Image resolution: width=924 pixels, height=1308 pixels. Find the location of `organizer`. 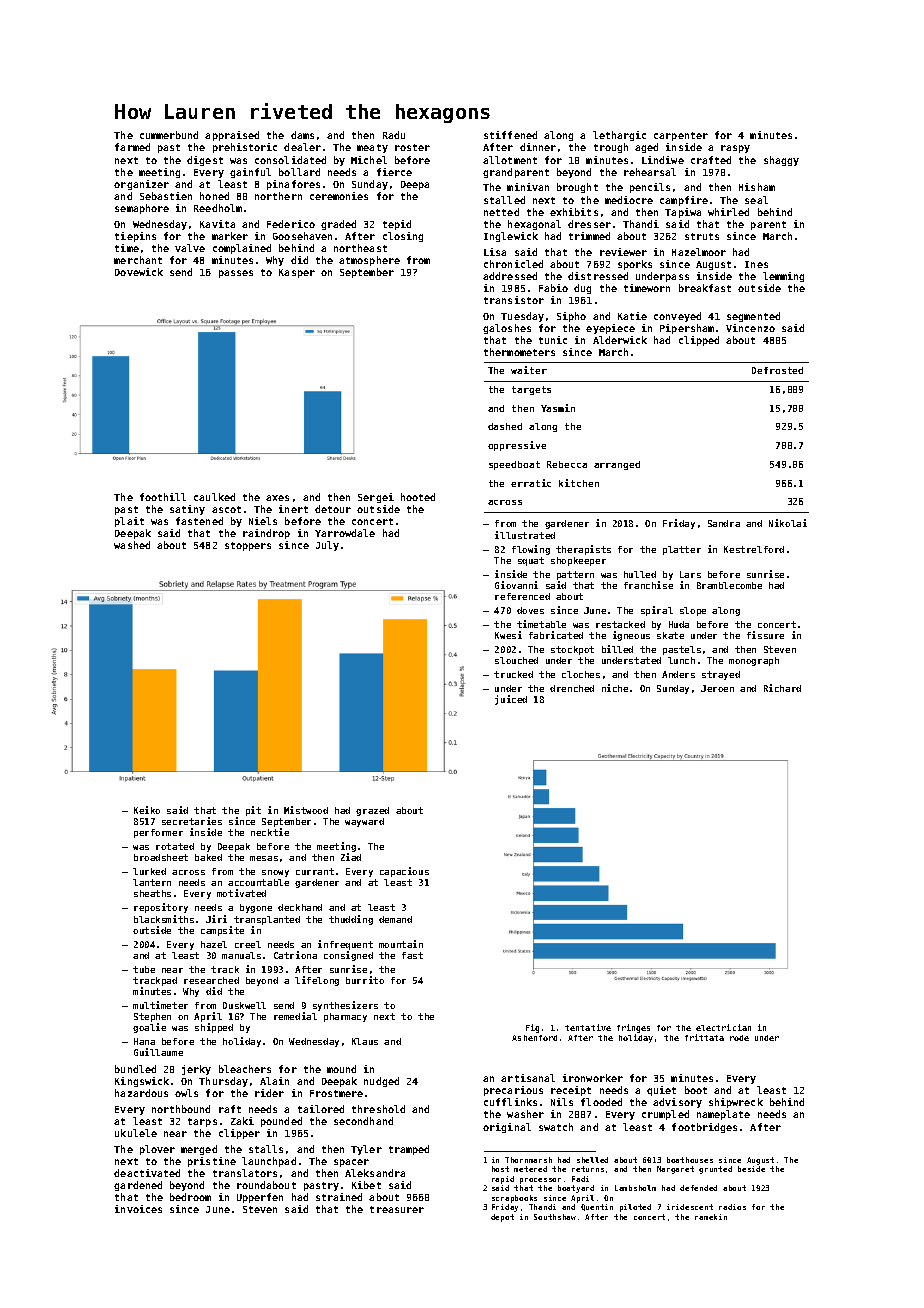

organizer is located at coordinates (141, 185).
